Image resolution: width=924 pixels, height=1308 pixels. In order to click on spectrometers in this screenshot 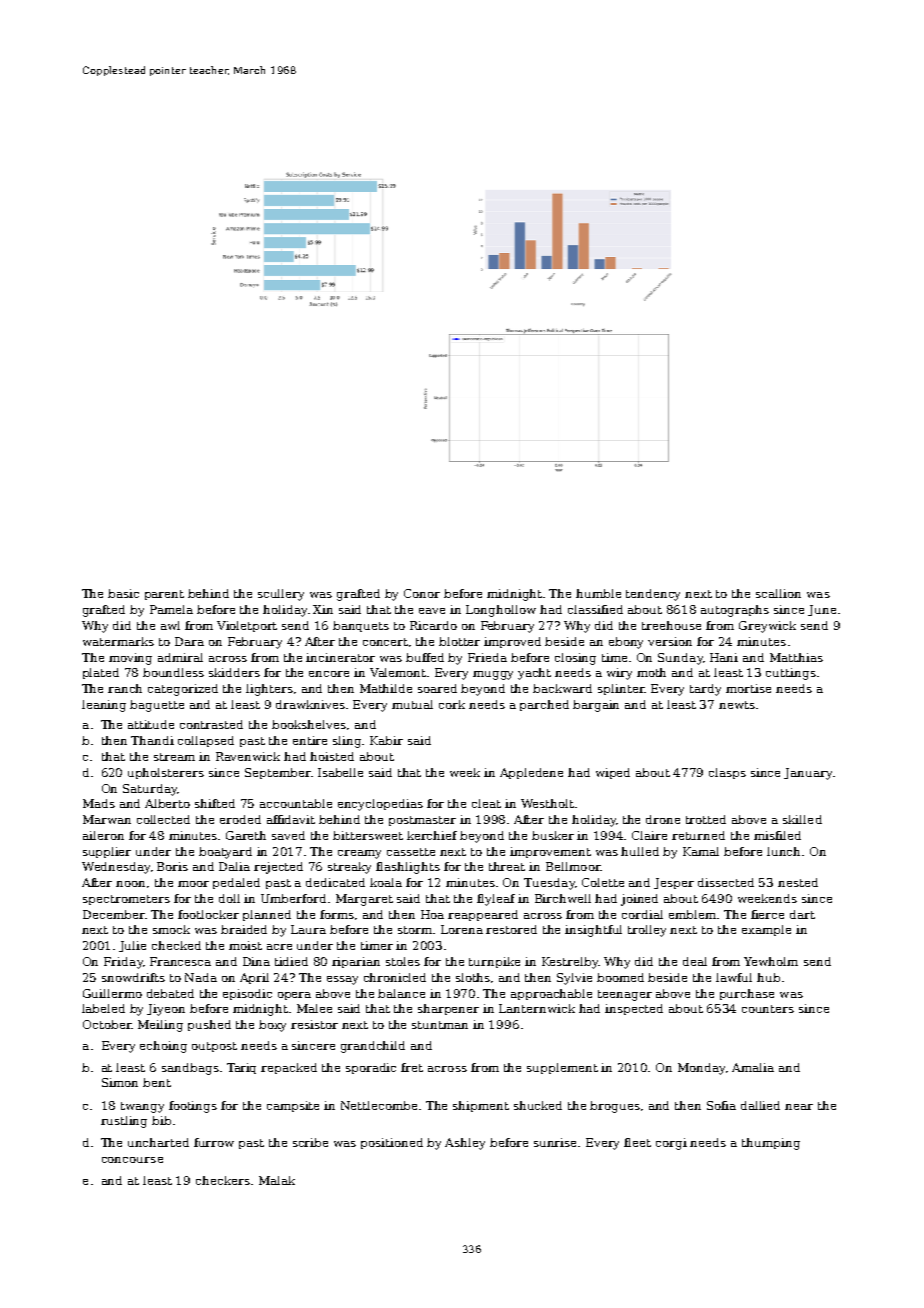, I will do `click(126, 900)`.
